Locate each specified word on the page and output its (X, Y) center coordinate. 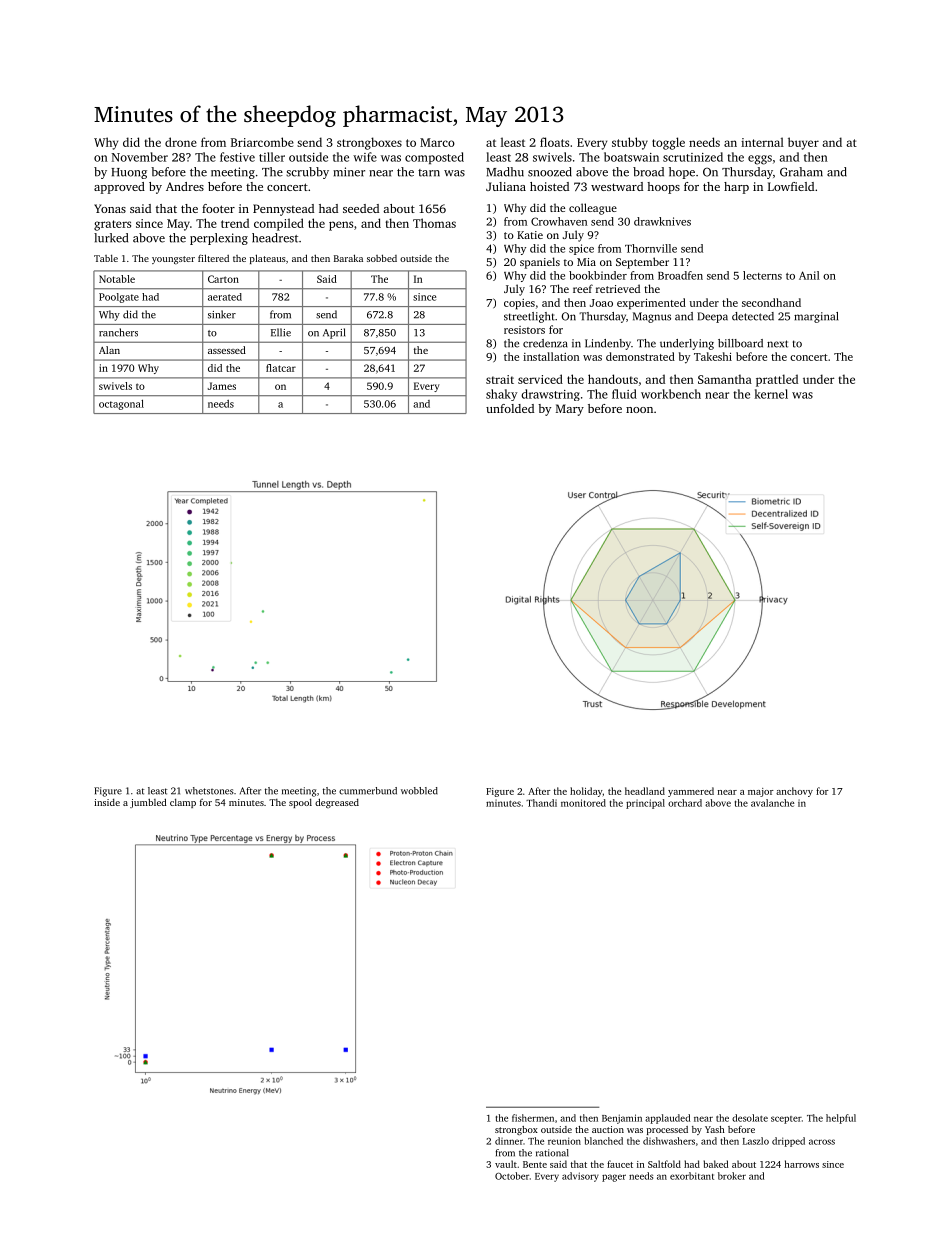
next (777, 344)
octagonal (121, 404)
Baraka (348, 258)
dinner (509, 1141)
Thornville (651, 248)
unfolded (510, 408)
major (761, 792)
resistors (524, 330)
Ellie (281, 332)
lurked (111, 238)
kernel (771, 394)
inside (107, 802)
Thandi (541, 803)
